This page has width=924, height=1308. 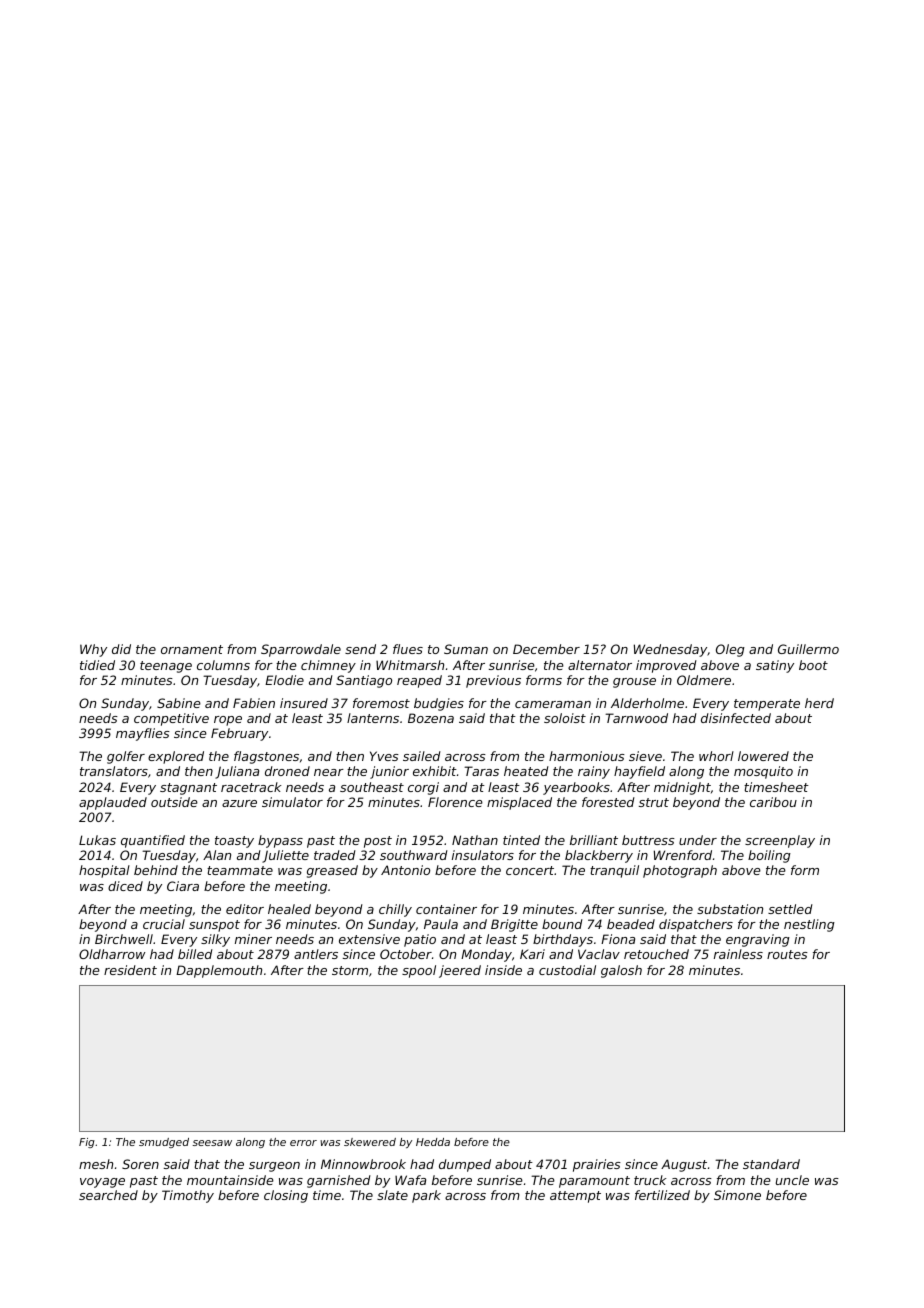 I want to click on buttress, so click(x=648, y=840).
